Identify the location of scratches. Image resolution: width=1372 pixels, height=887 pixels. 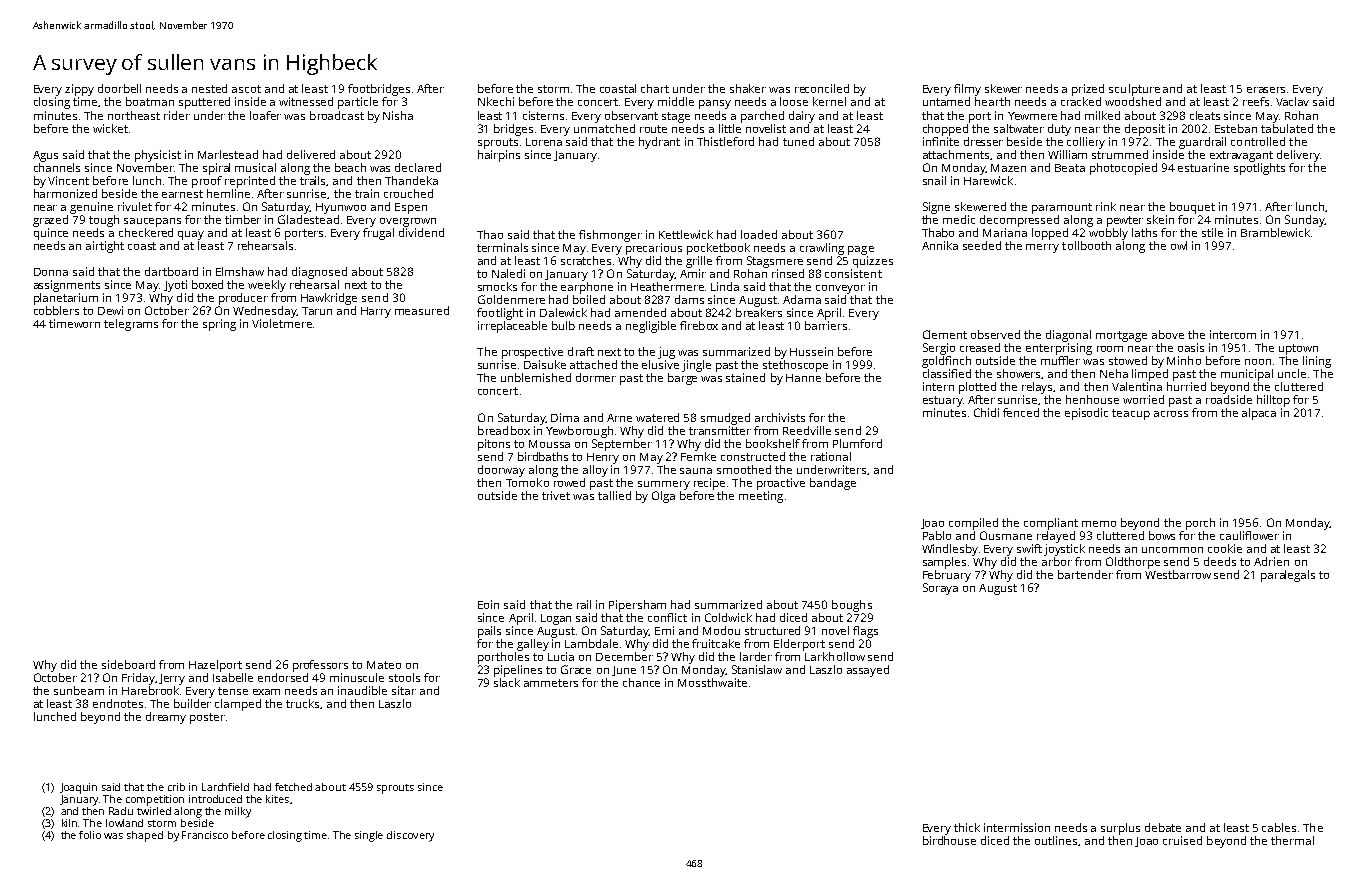
(586, 260).
